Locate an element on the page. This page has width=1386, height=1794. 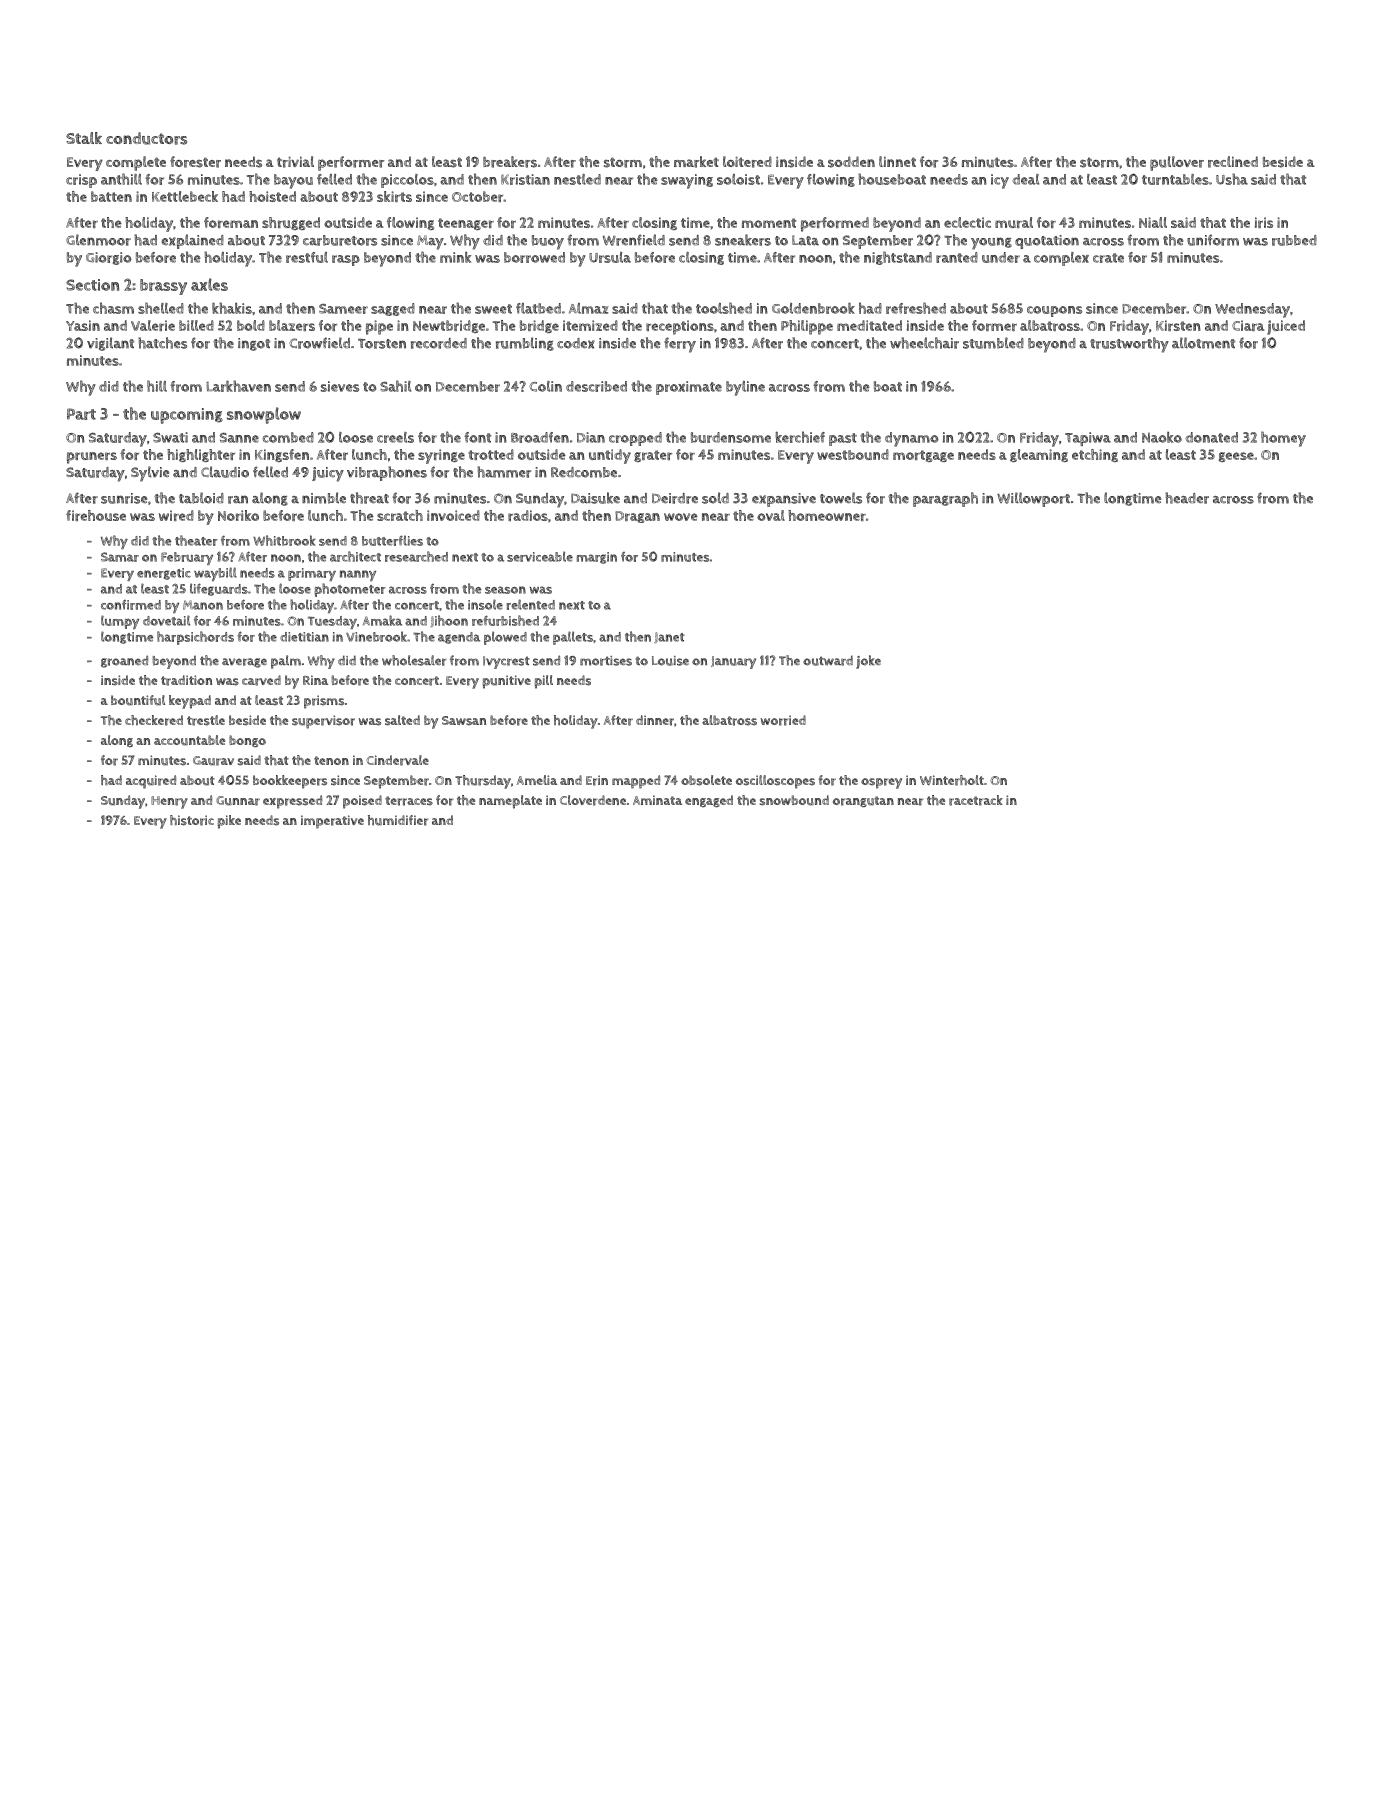
reclined is located at coordinates (1233, 162).
